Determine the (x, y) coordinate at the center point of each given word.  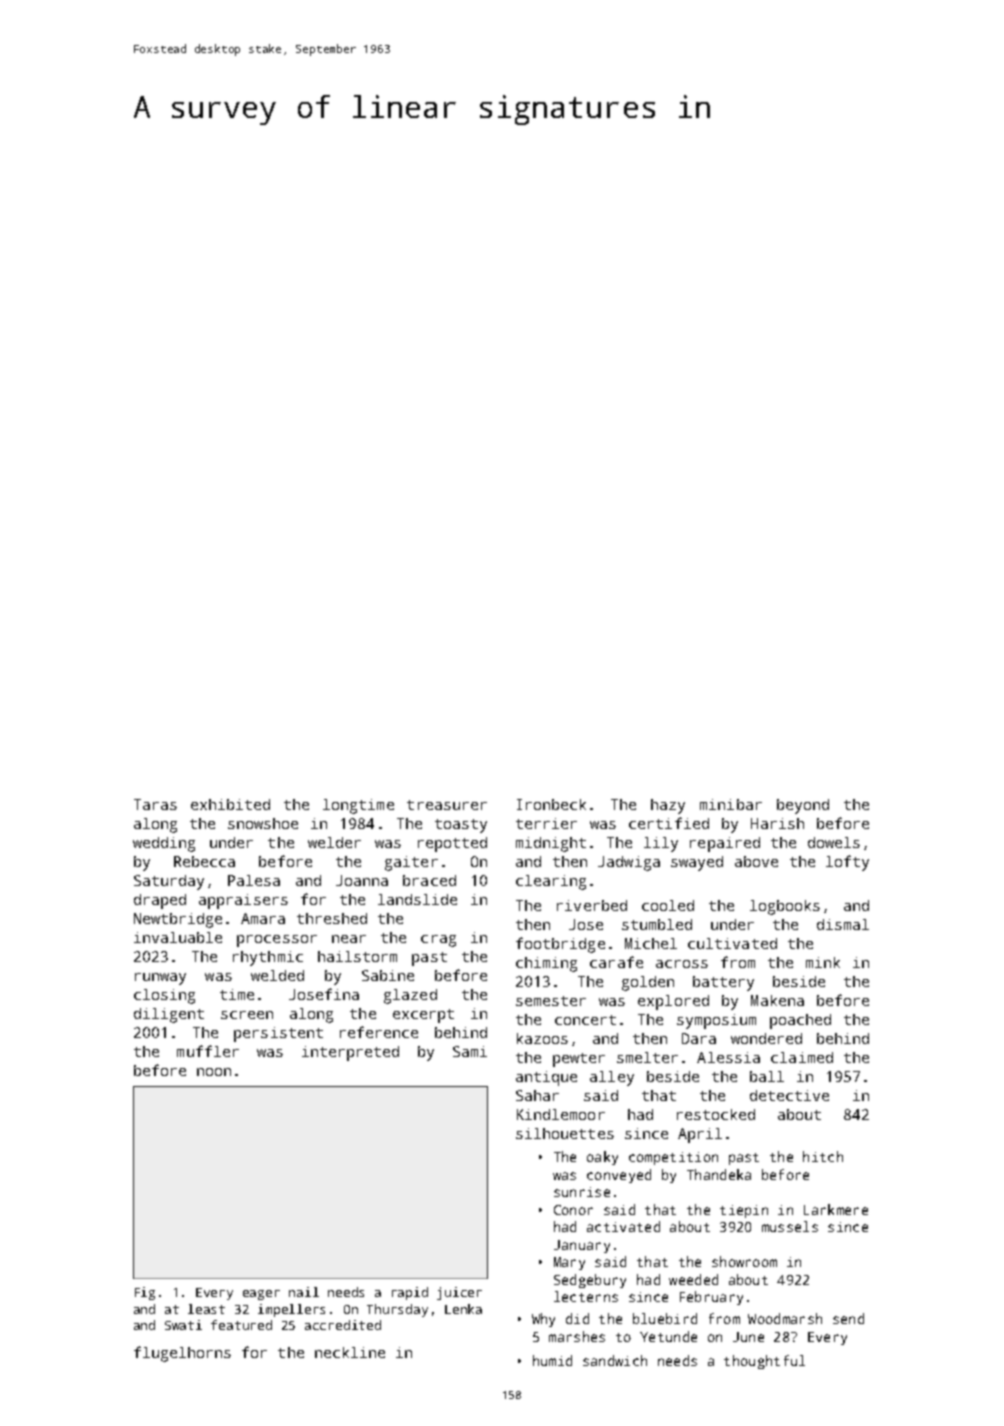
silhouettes (565, 1133)
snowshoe (263, 823)
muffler (208, 1051)
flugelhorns (182, 1354)
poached (800, 1021)
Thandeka (719, 1174)
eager (261, 1295)
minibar (731, 804)
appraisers (243, 901)
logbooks (785, 907)
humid (552, 1360)
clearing (551, 882)
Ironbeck (551, 804)
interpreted (350, 1053)
